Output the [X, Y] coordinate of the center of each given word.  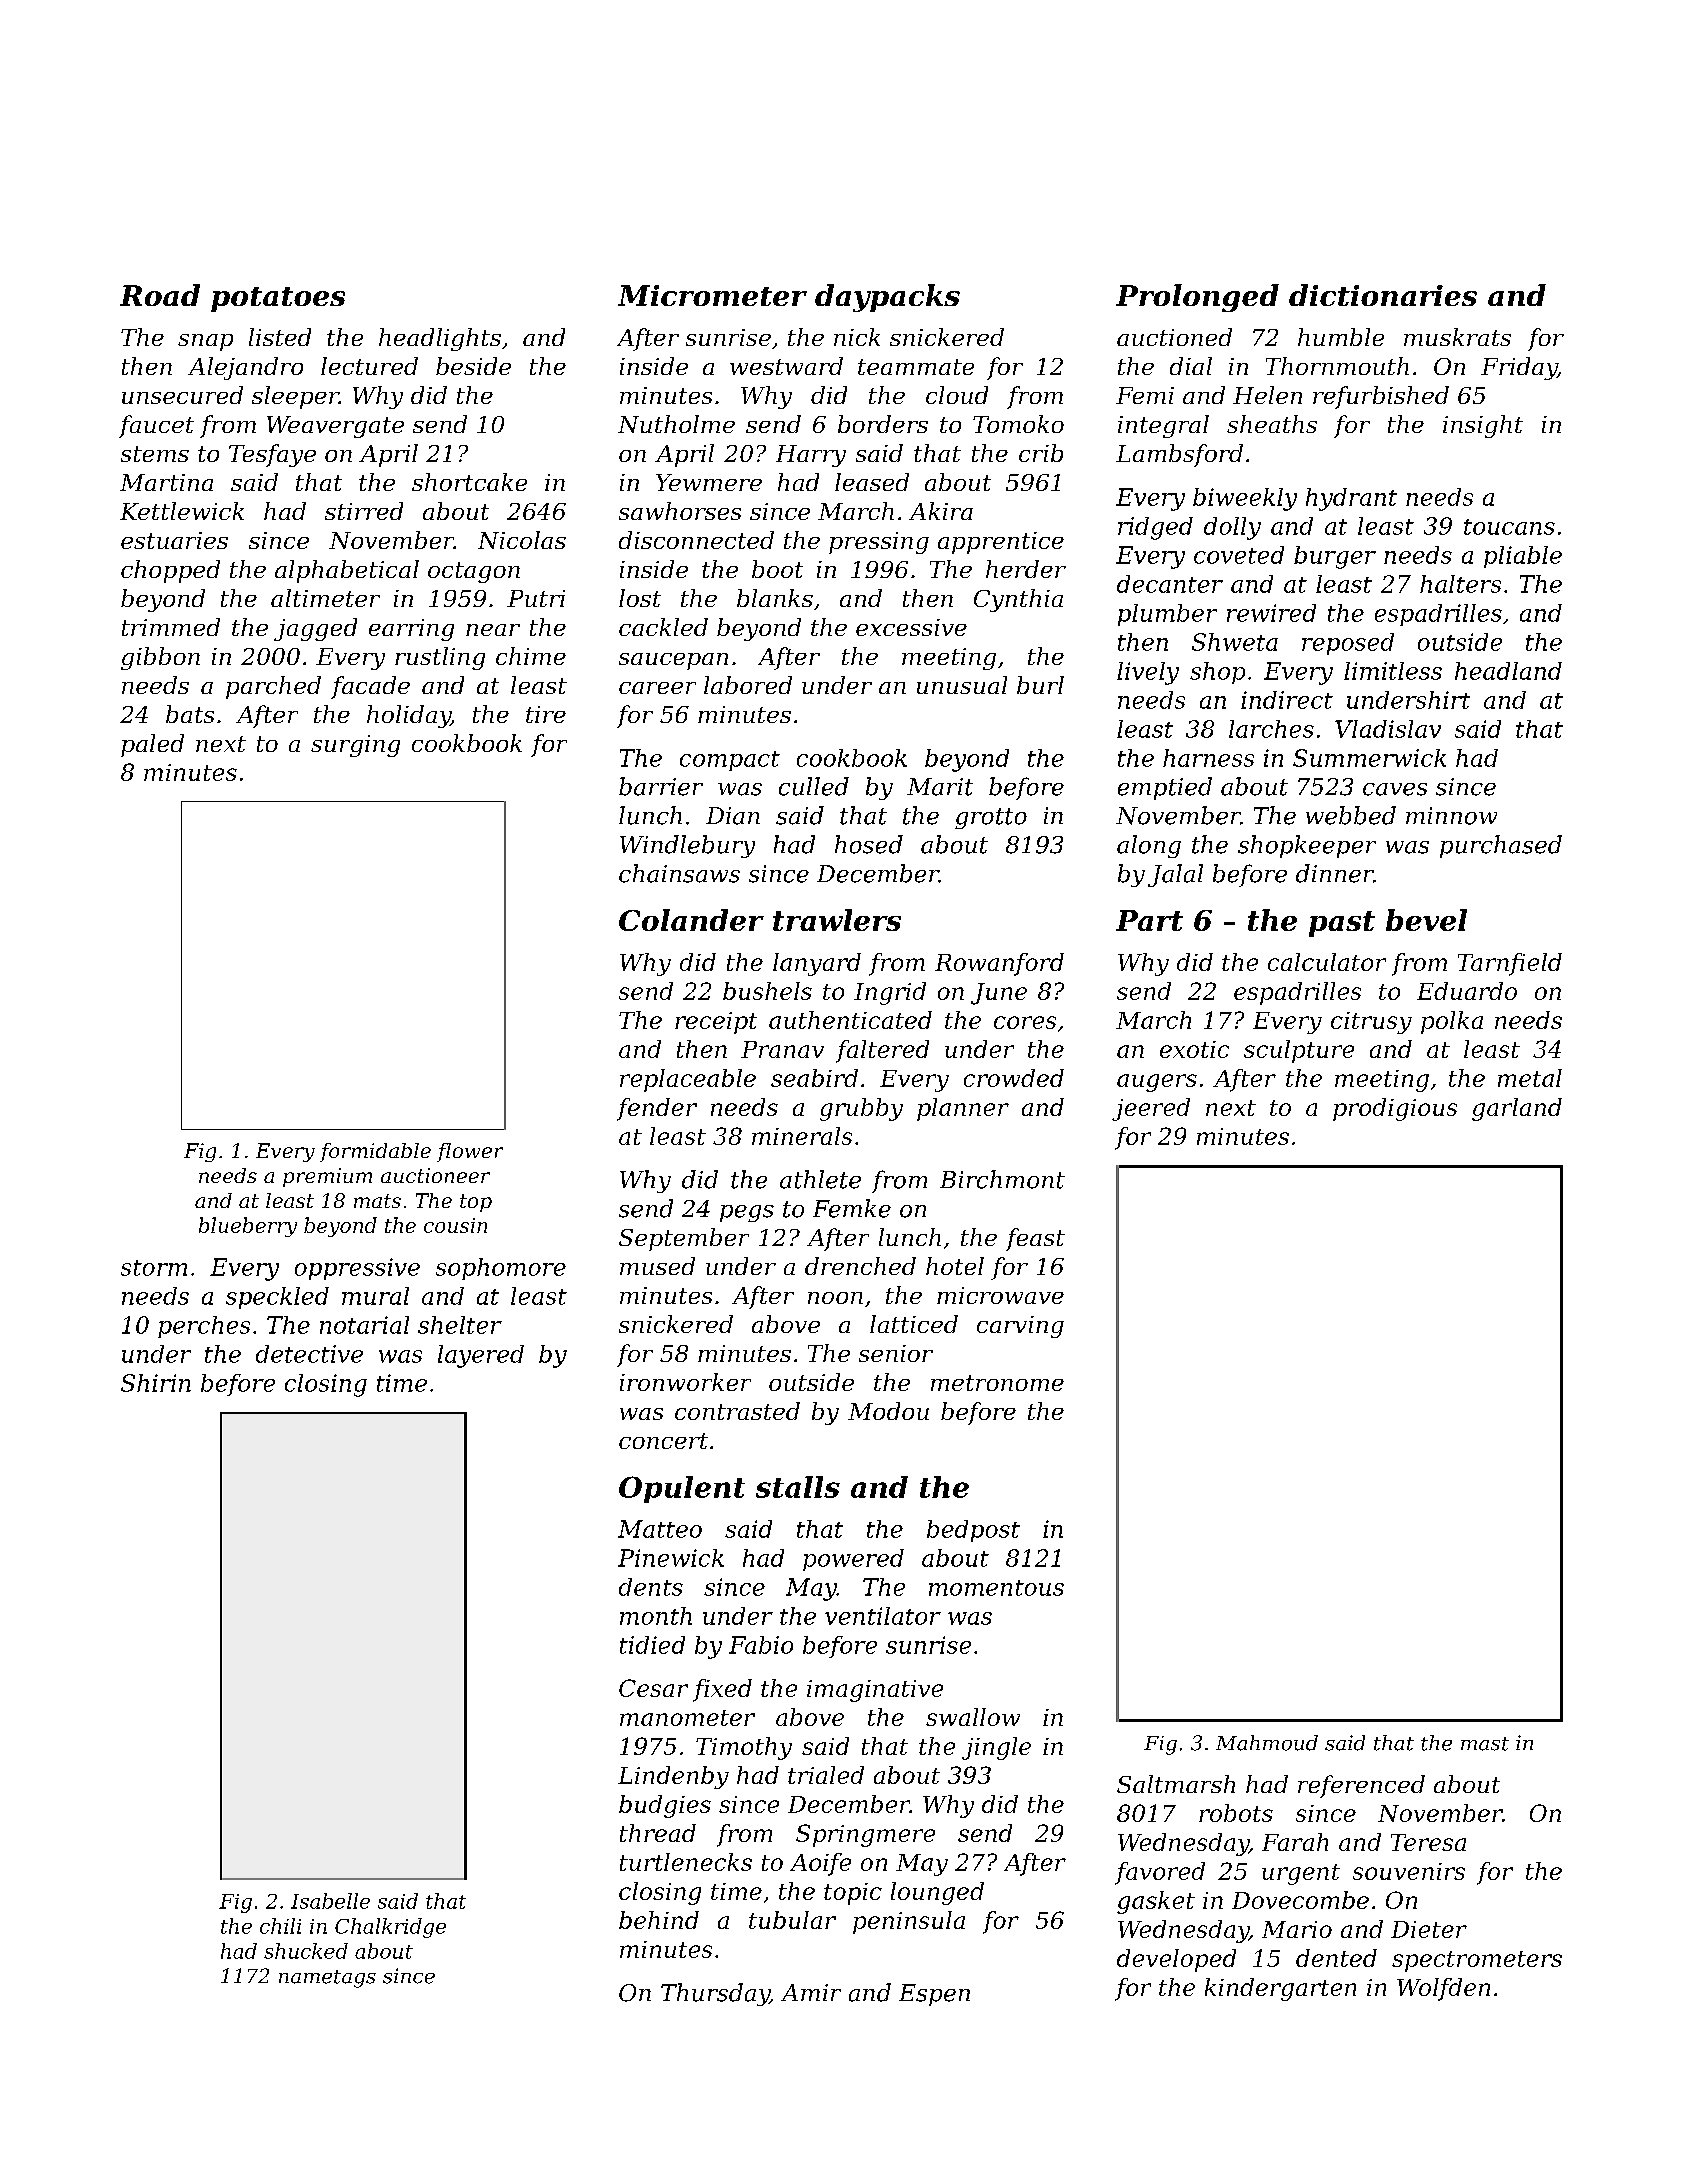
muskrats [1457, 337]
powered [853, 1560]
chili [280, 1926]
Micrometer [712, 295]
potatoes [278, 299]
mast [1485, 1744]
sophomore [501, 1269]
